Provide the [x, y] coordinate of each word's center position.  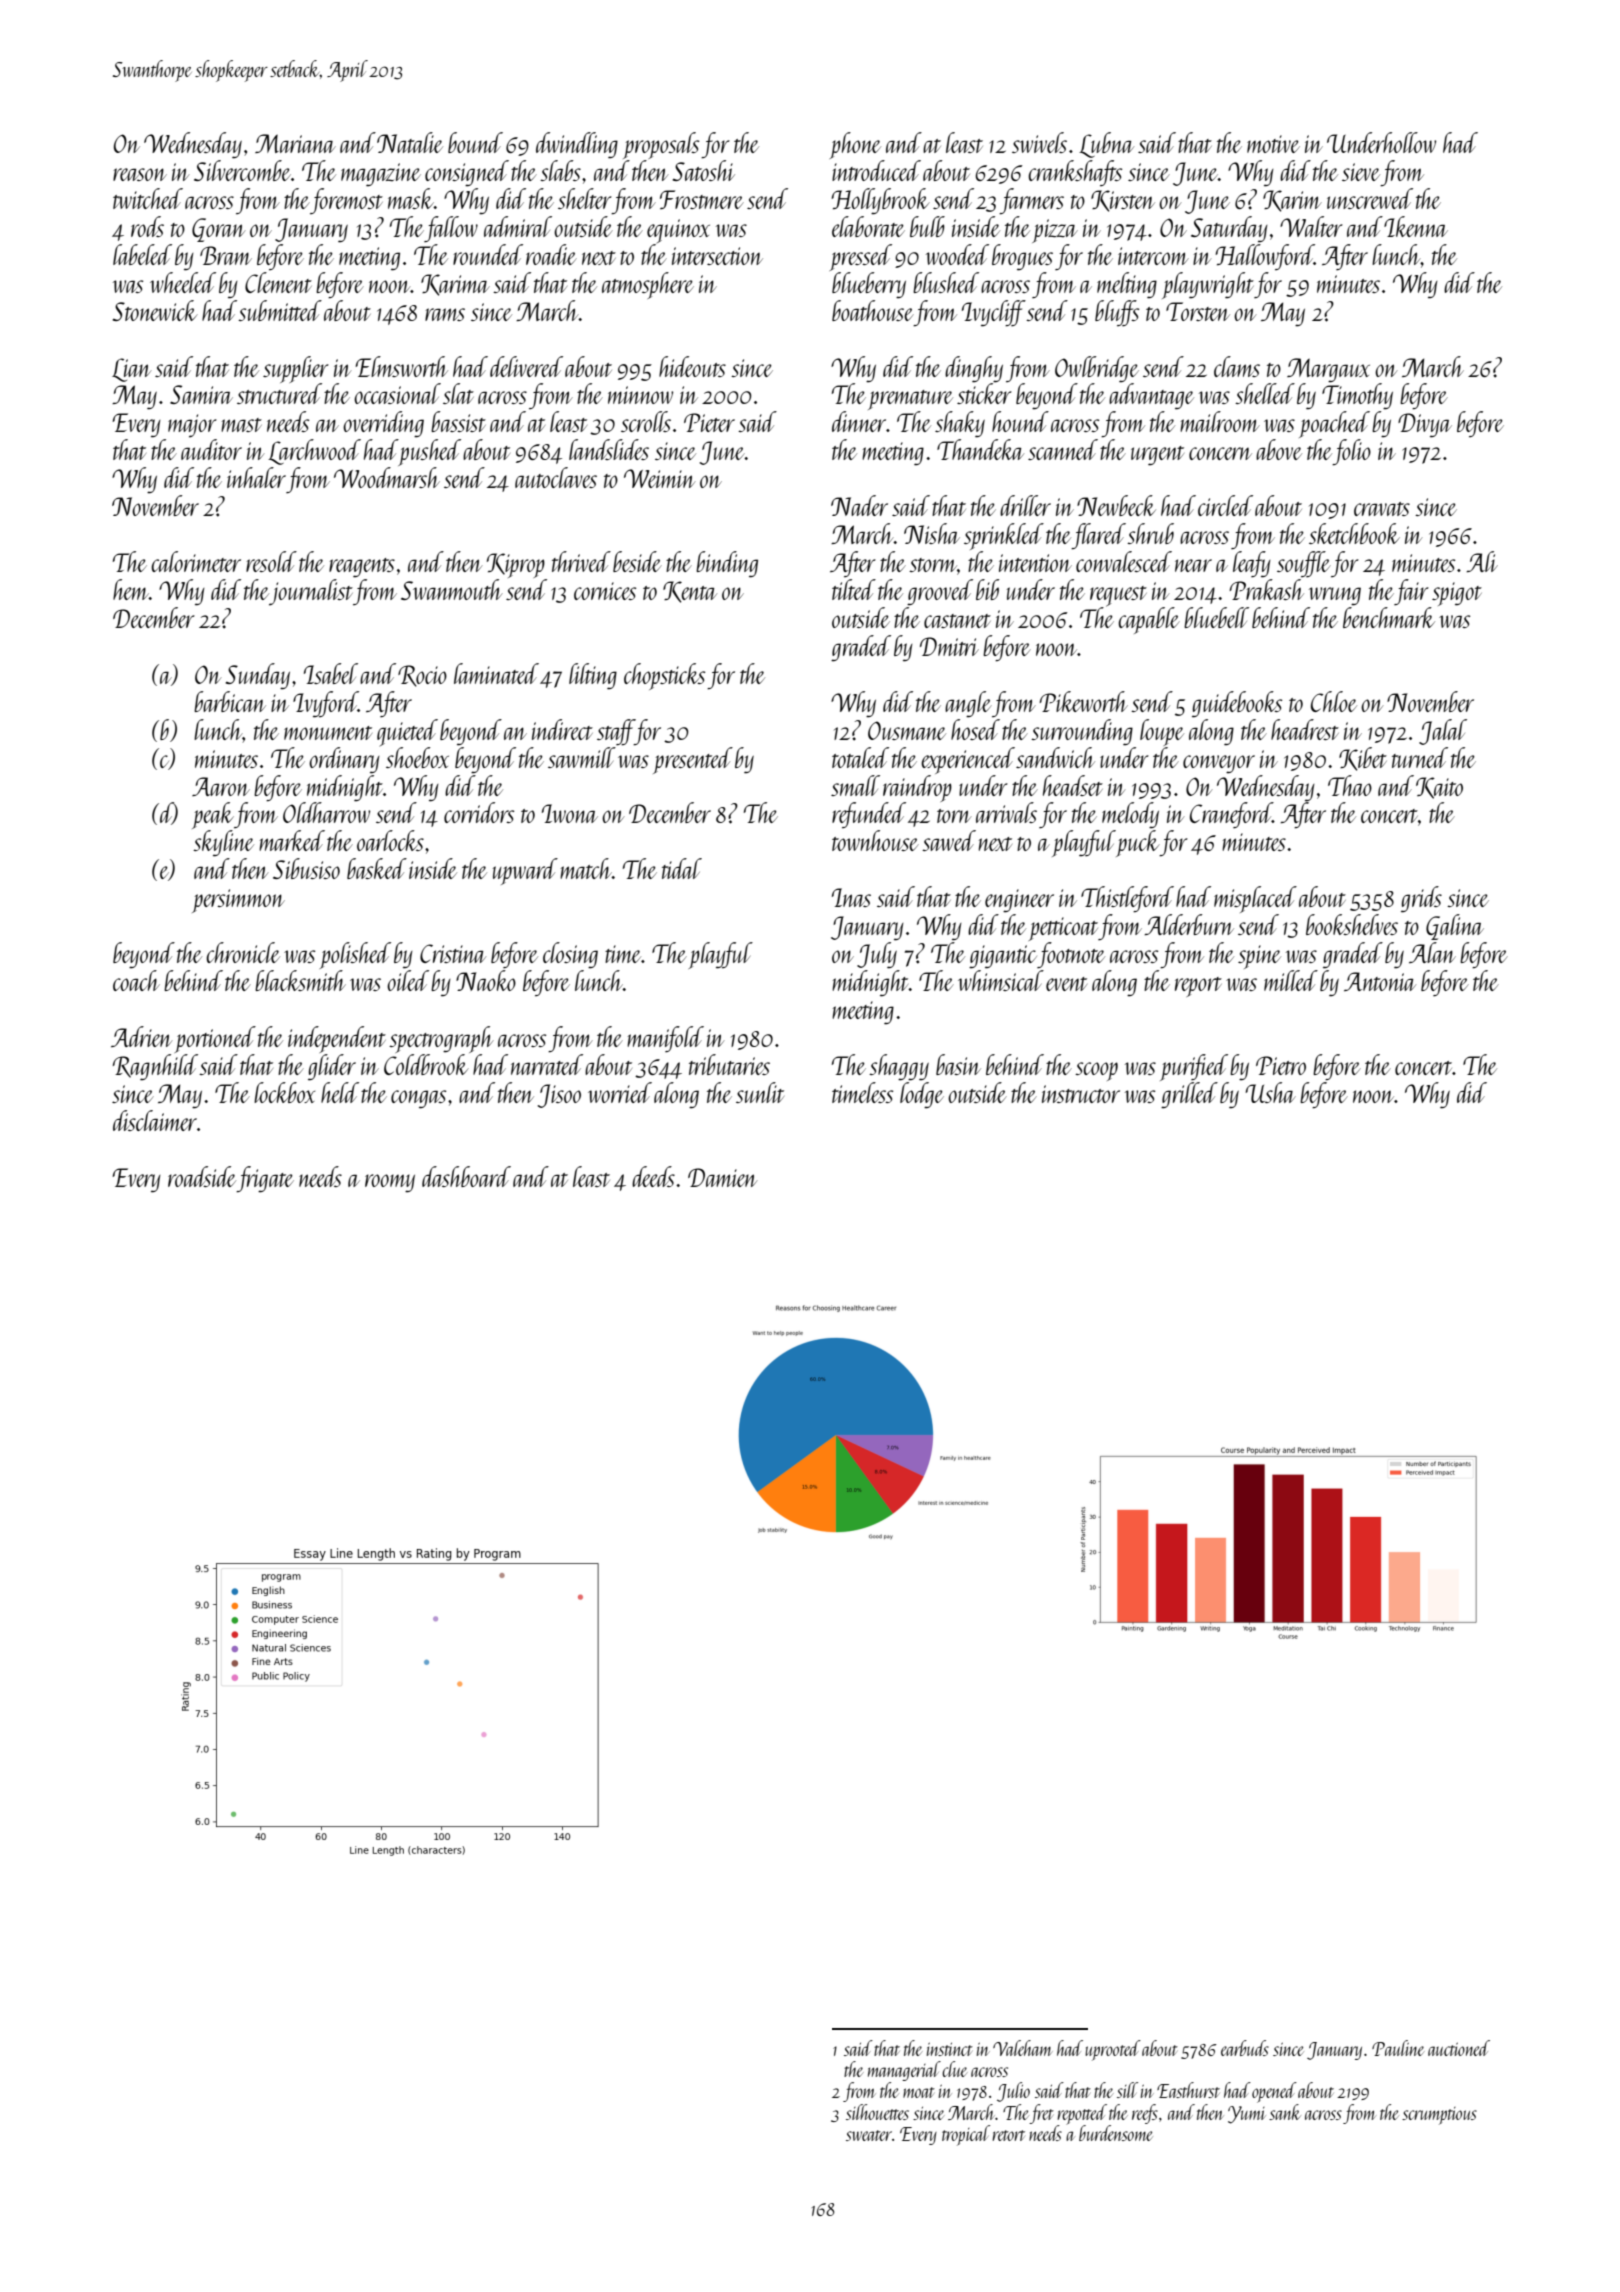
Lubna [1106, 145]
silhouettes [877, 2112]
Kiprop [516, 565]
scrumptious [1439, 2116]
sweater [869, 2135]
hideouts [692, 366]
